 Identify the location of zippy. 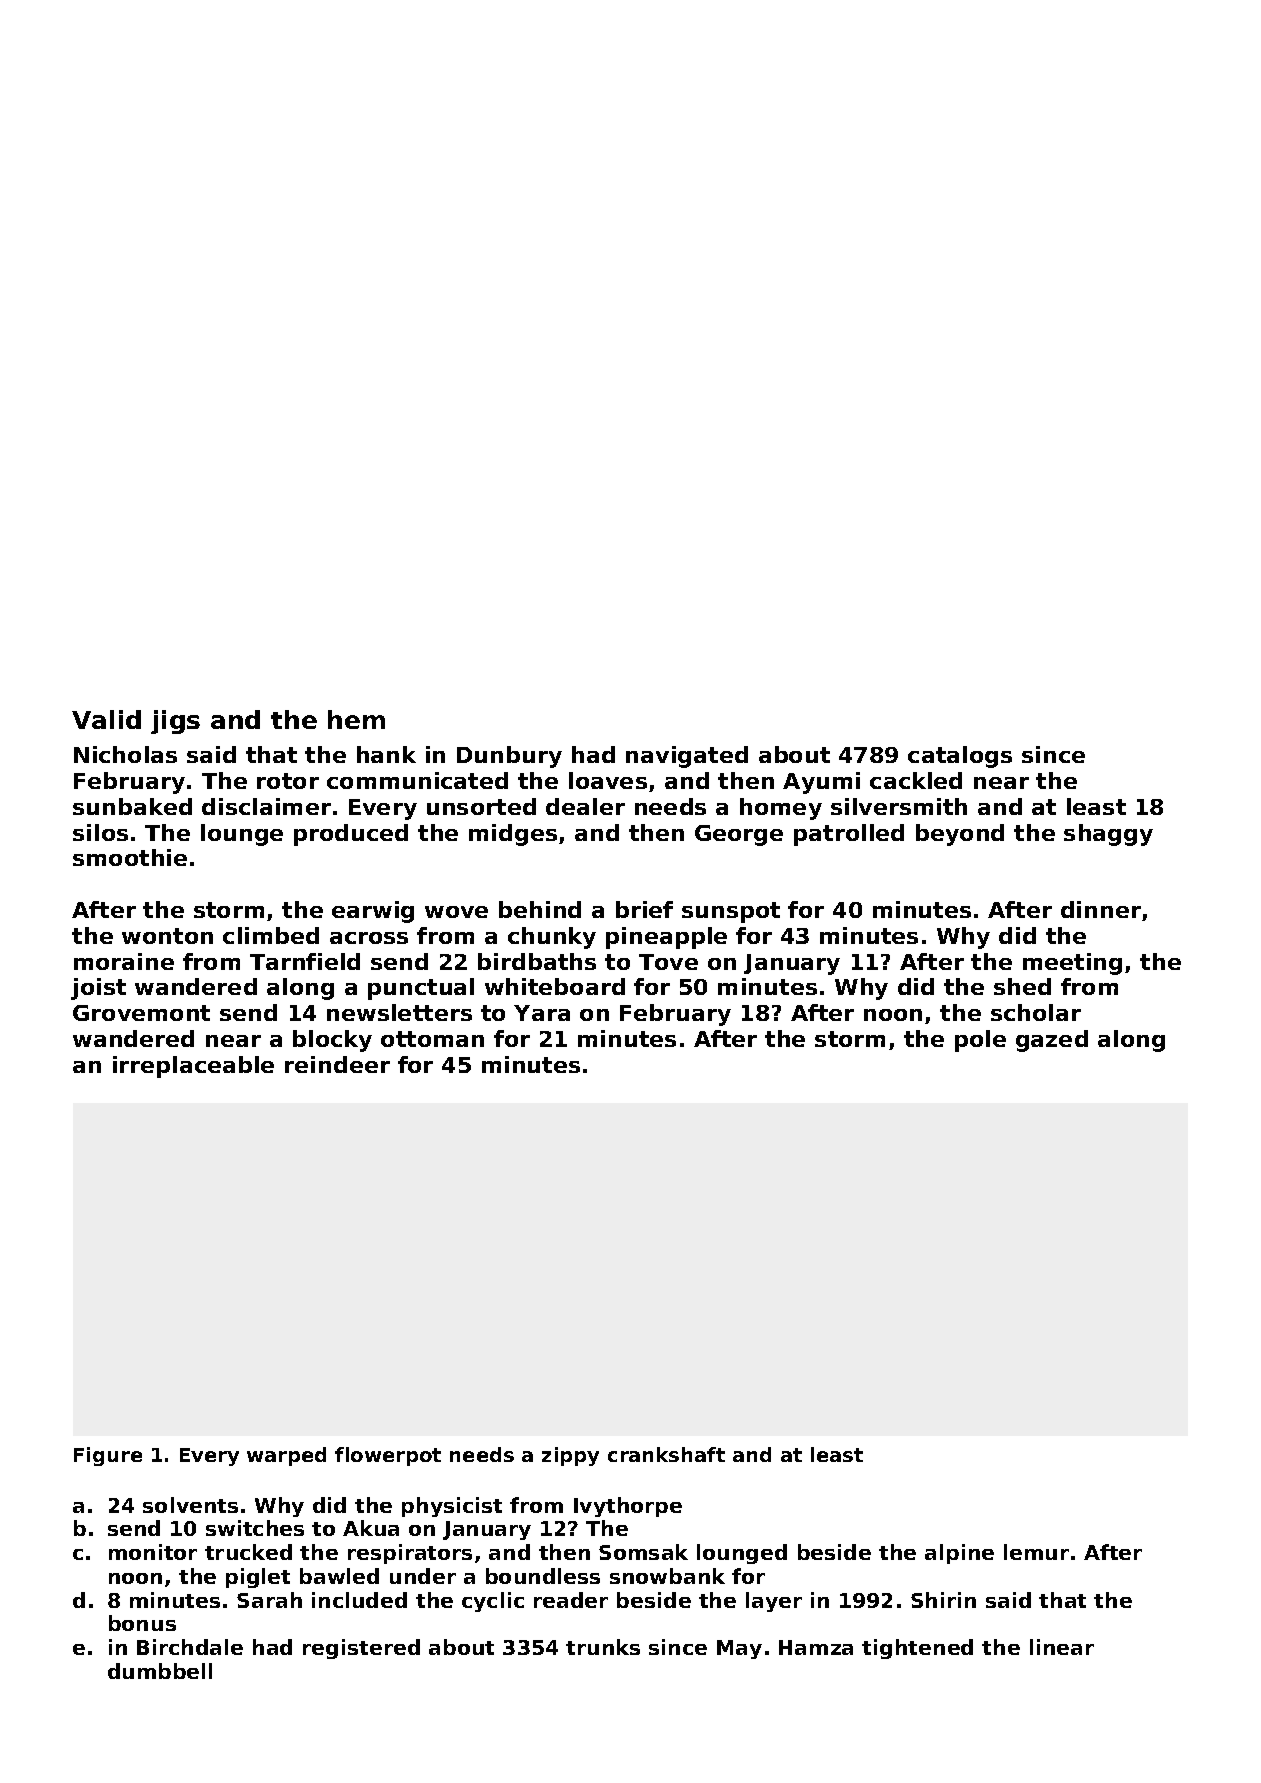
(570, 1456).
